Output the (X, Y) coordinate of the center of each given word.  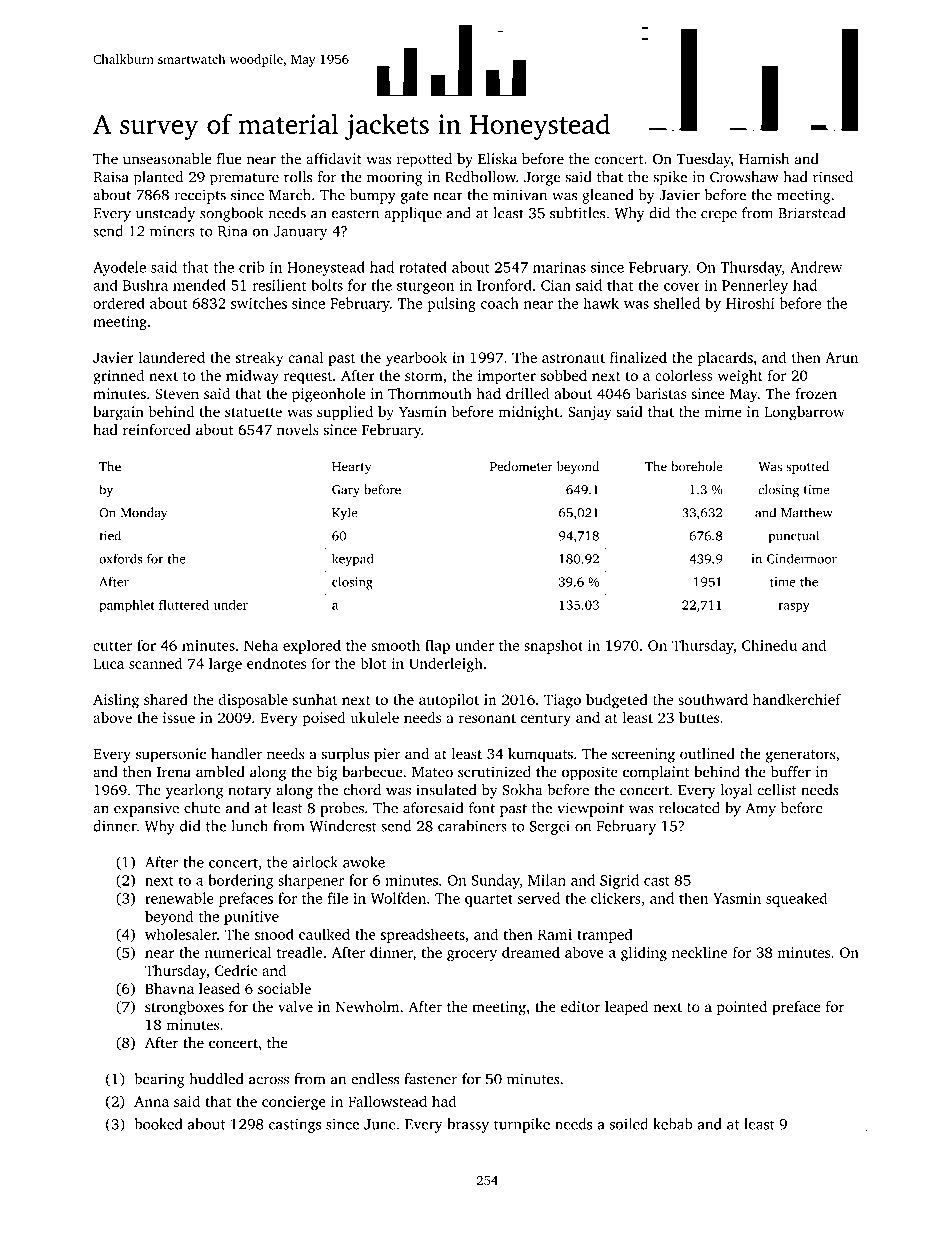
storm (424, 376)
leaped (627, 1008)
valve (295, 1006)
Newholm (367, 1006)
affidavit (334, 159)
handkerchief (797, 699)
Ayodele (119, 268)
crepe (719, 216)
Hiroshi (750, 303)
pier (387, 755)
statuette (253, 412)
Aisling (116, 701)
